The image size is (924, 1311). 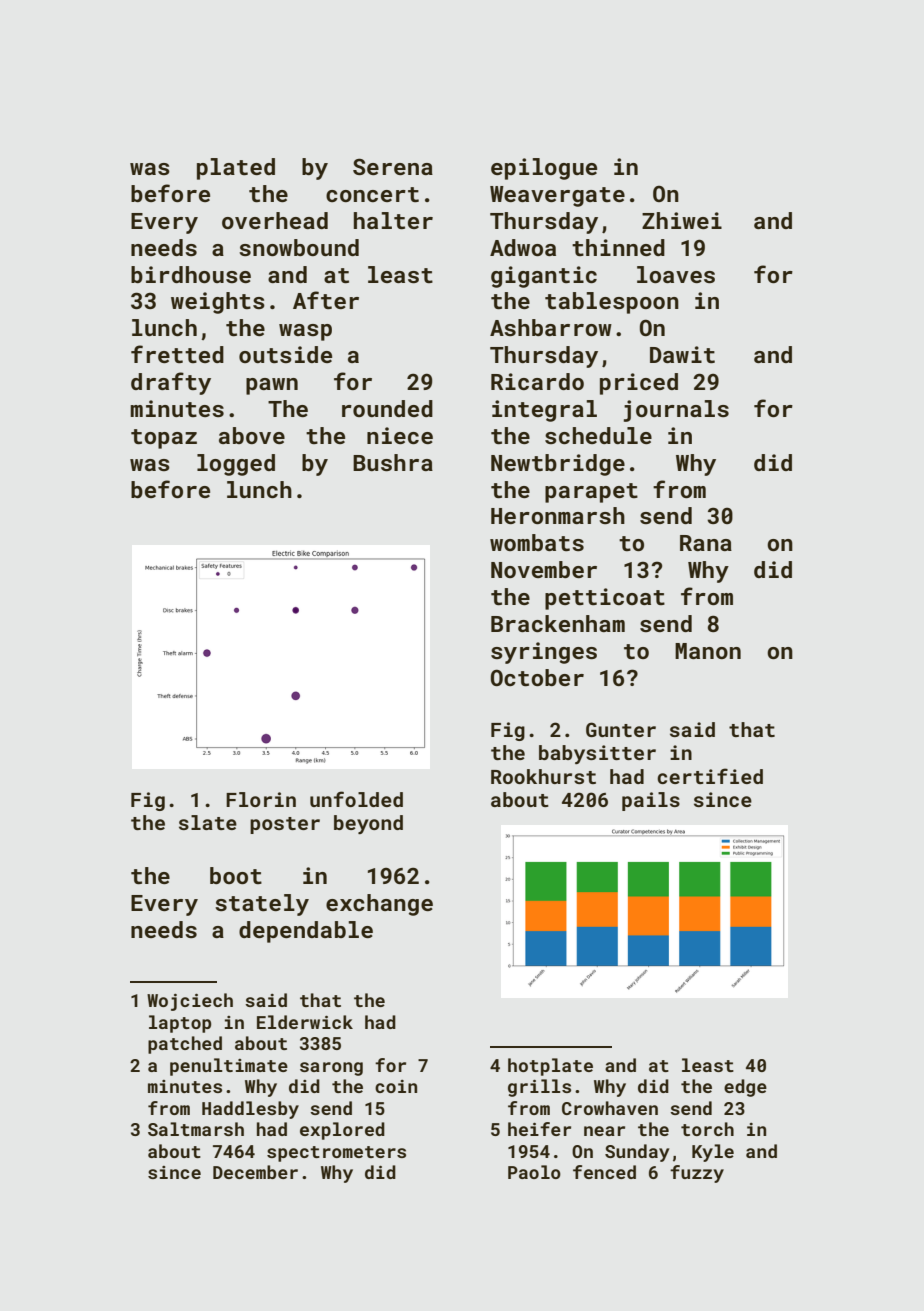 What do you see at coordinates (236, 169) in the document?
I see `plated` at bounding box center [236, 169].
